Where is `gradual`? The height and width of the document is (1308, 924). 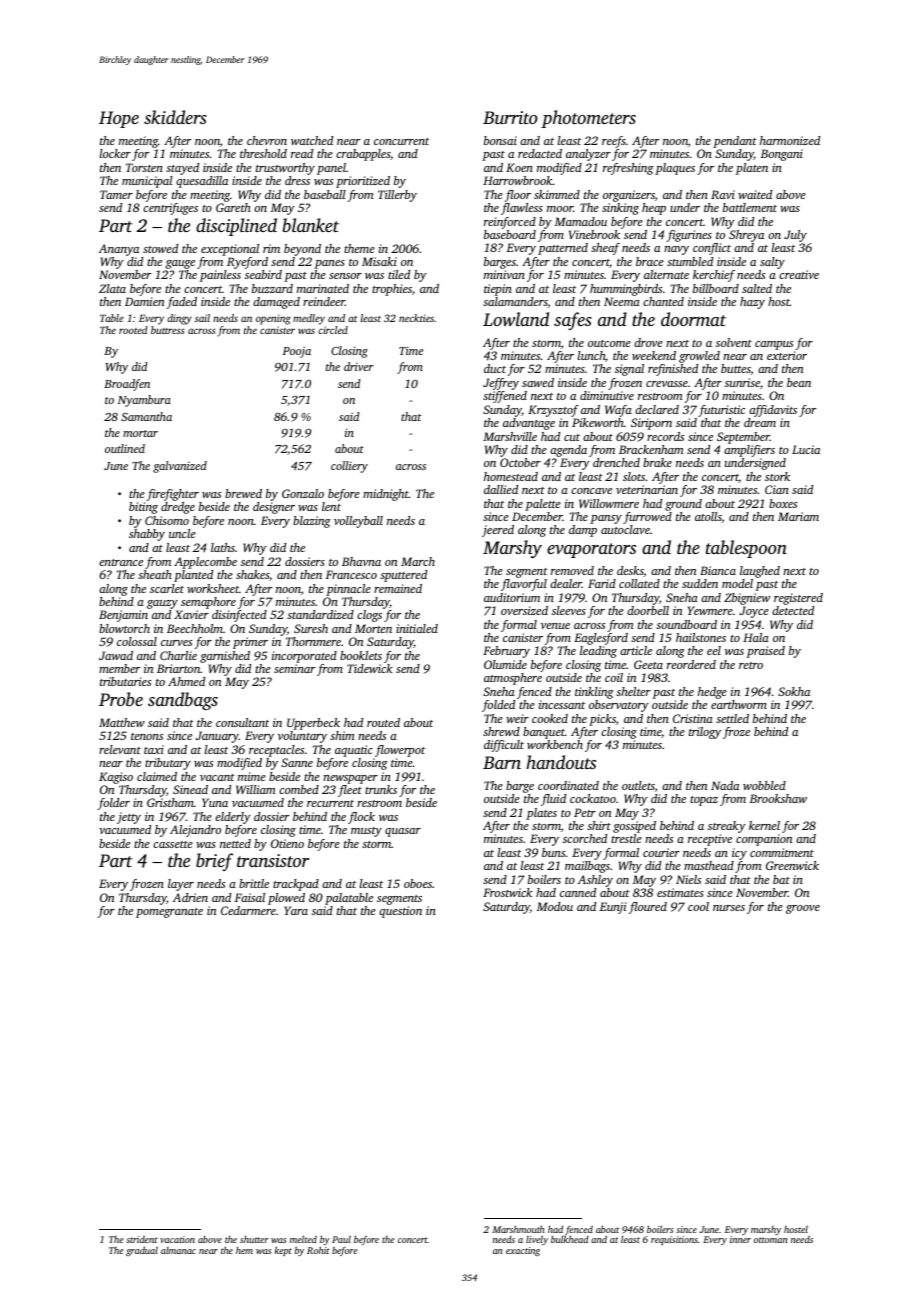
gradual is located at coordinates (142, 1251).
